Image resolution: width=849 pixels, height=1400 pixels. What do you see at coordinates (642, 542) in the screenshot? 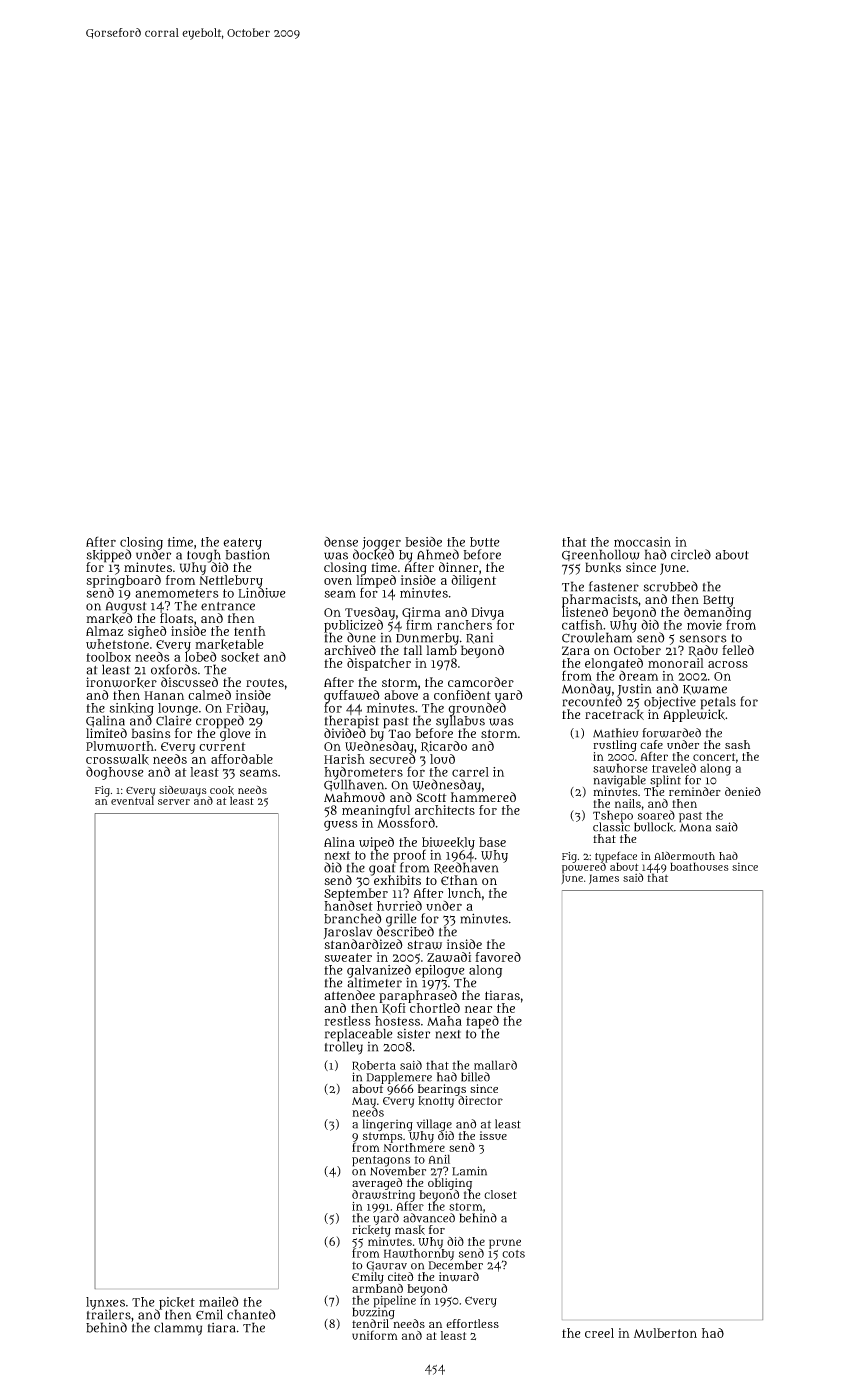
I see `moccasin` at bounding box center [642, 542].
